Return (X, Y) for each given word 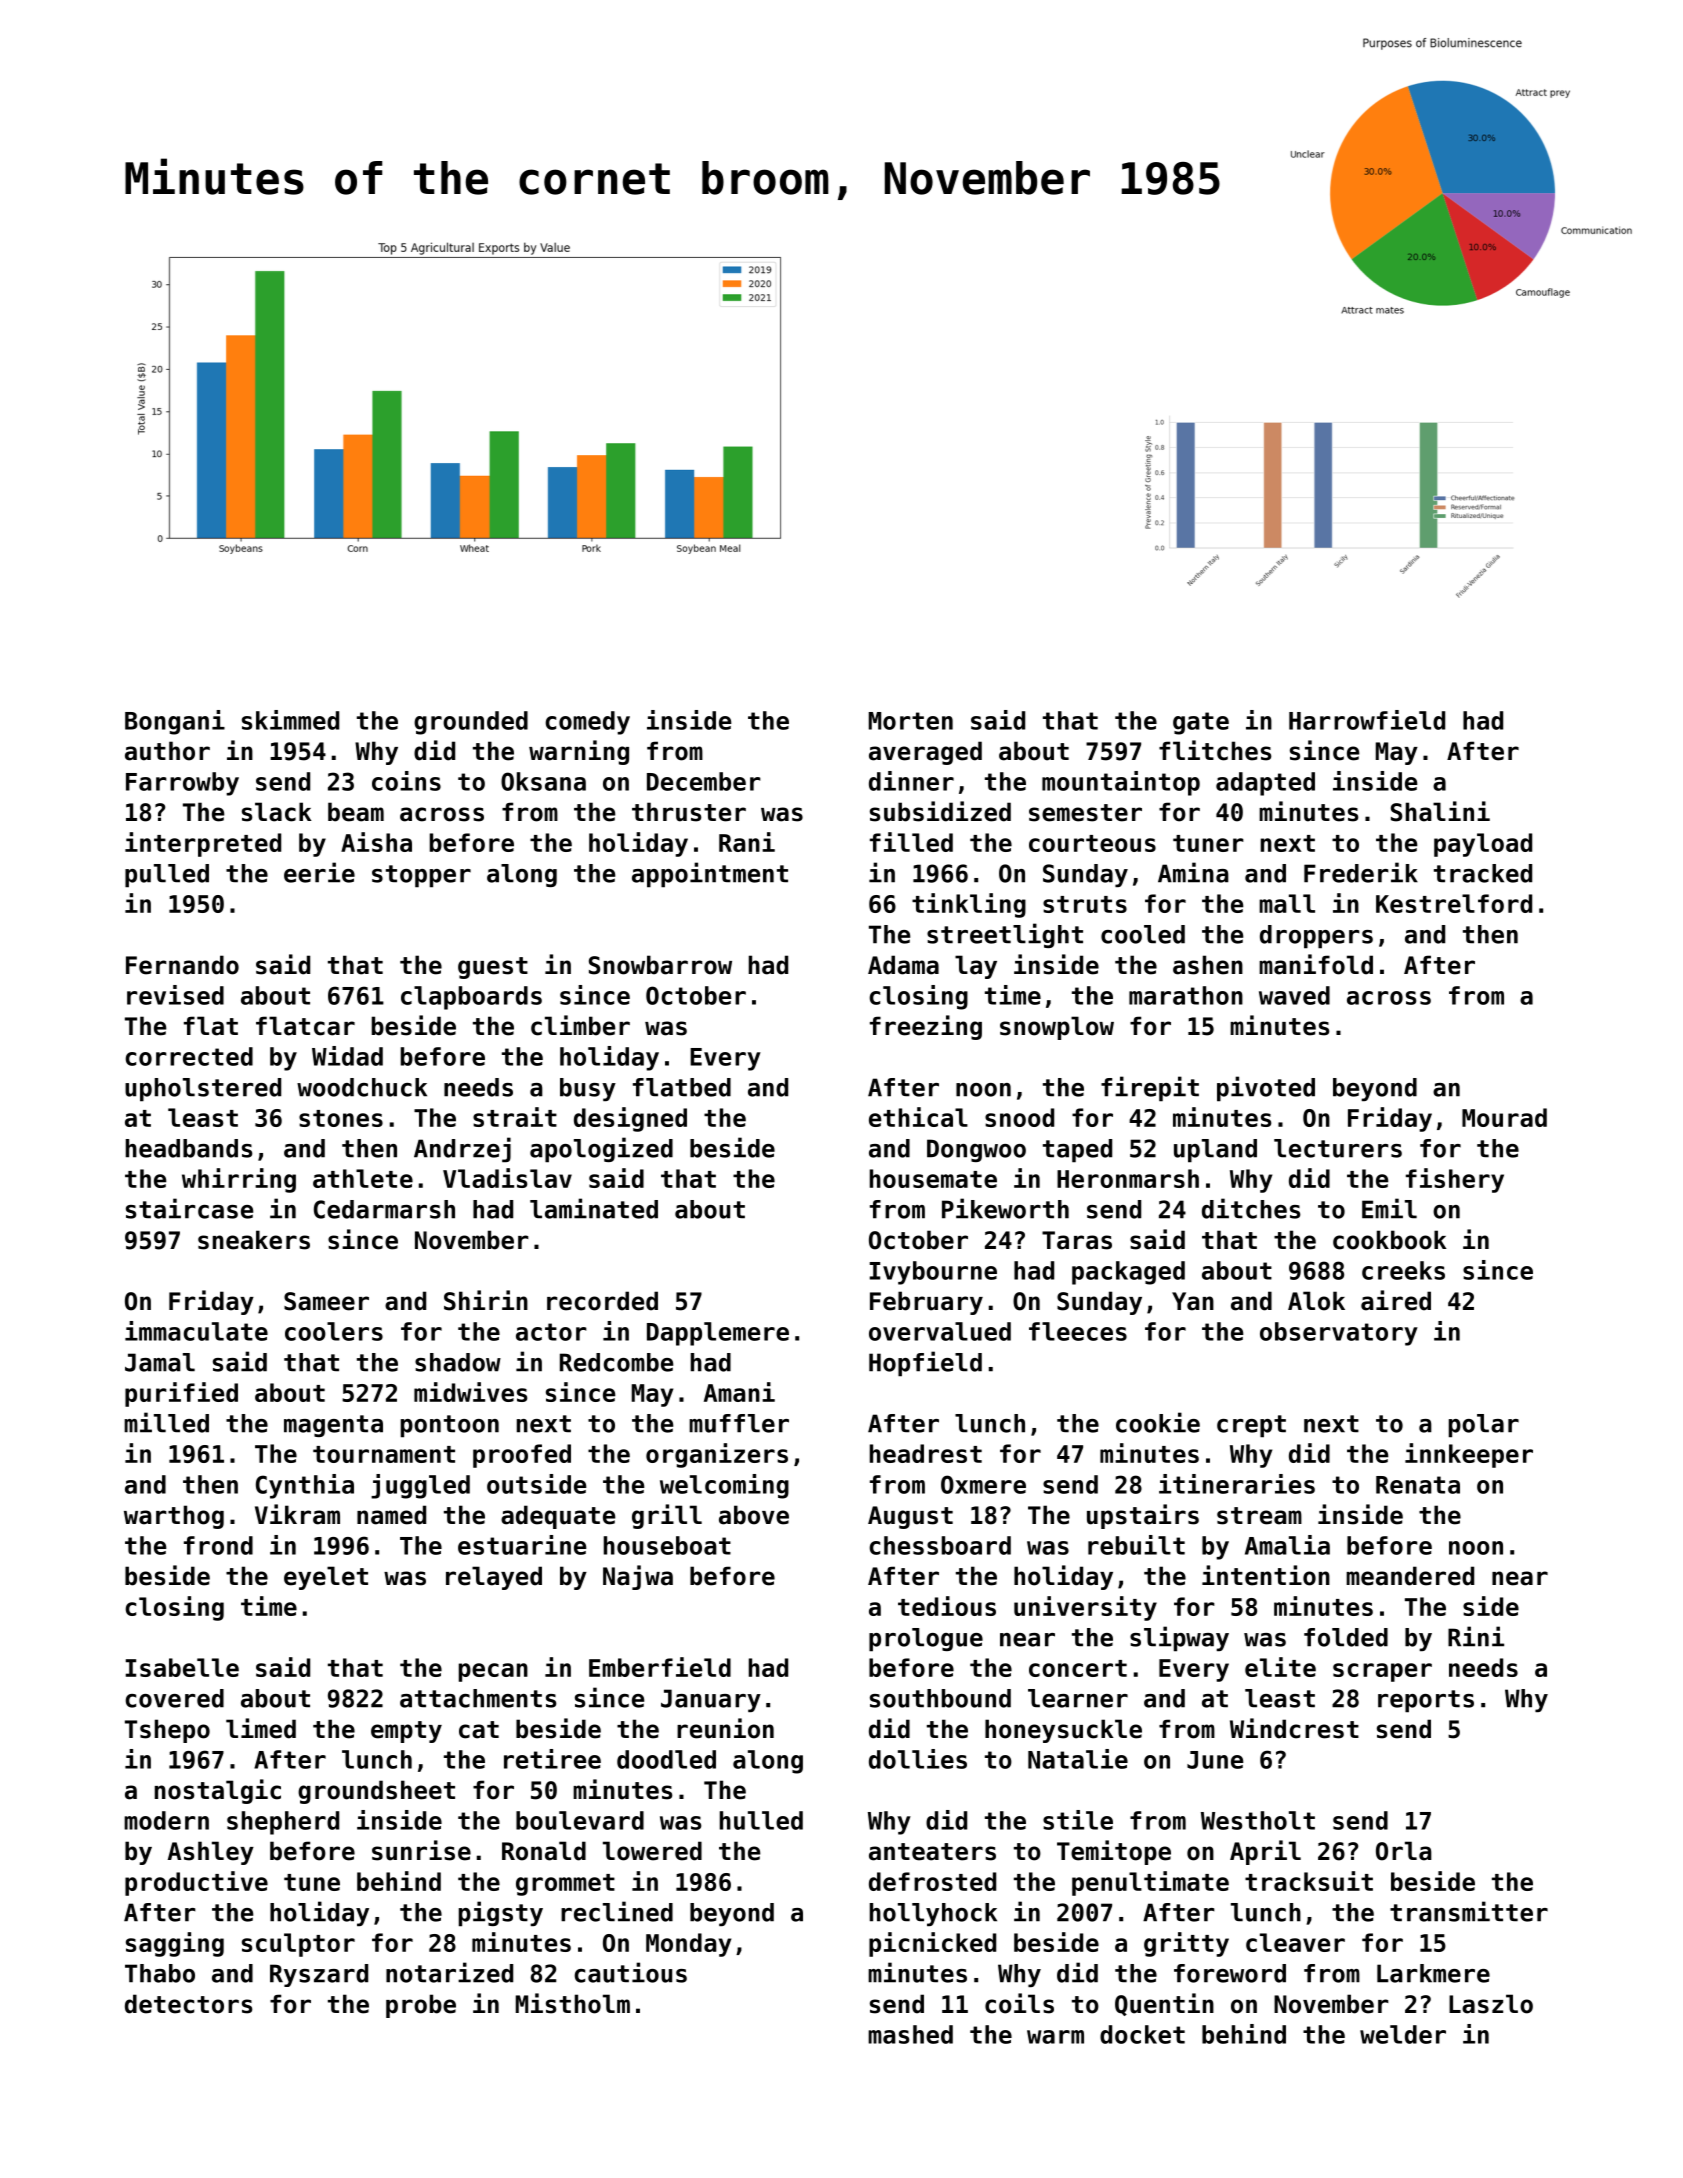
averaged (925, 753)
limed (261, 1728)
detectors (189, 2004)
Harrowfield (1367, 720)
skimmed (290, 720)
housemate (933, 1178)
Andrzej (462, 1149)
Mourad (1504, 1117)
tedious (947, 1606)
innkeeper (1469, 1455)
